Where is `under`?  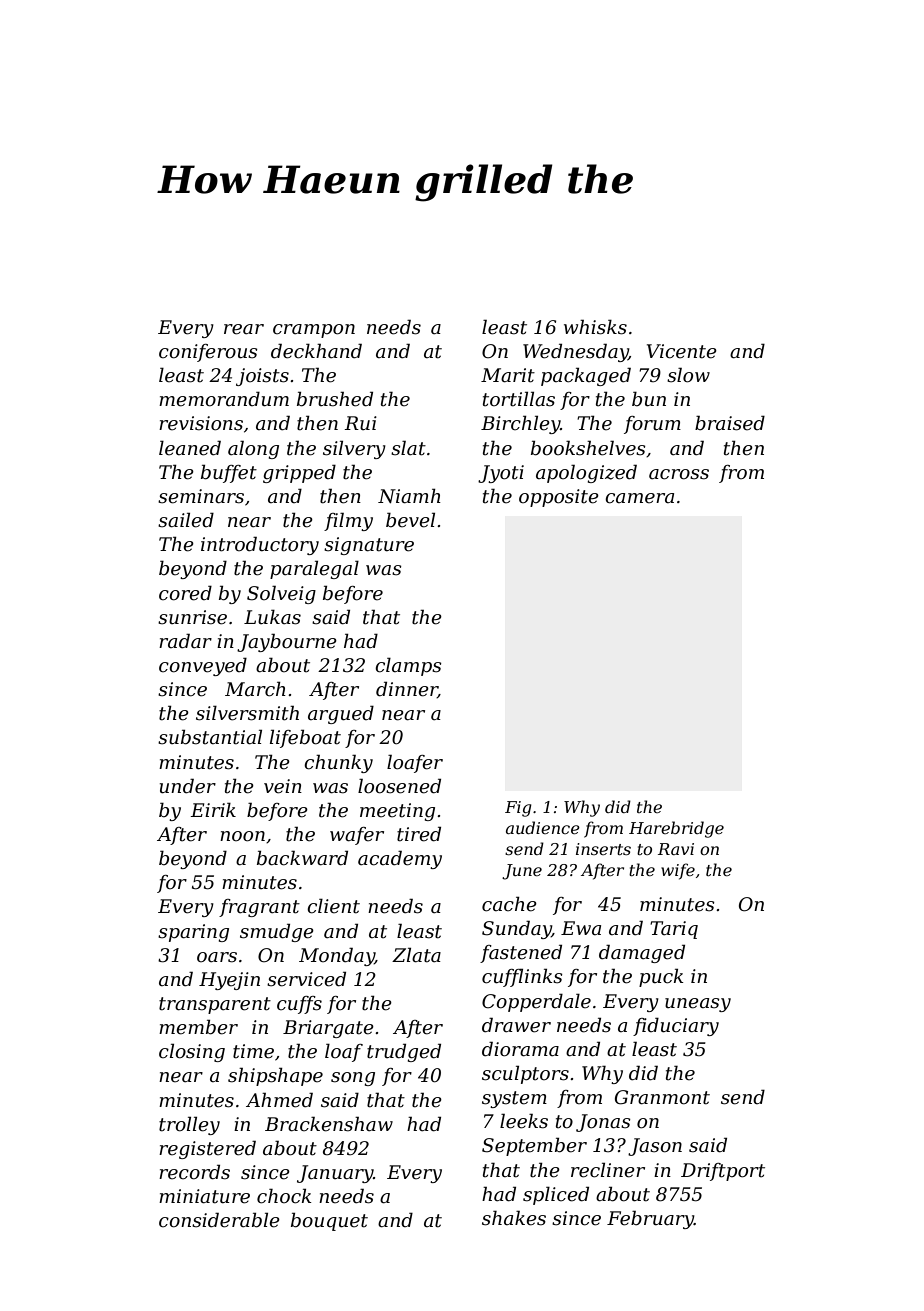 under is located at coordinates (188, 786).
